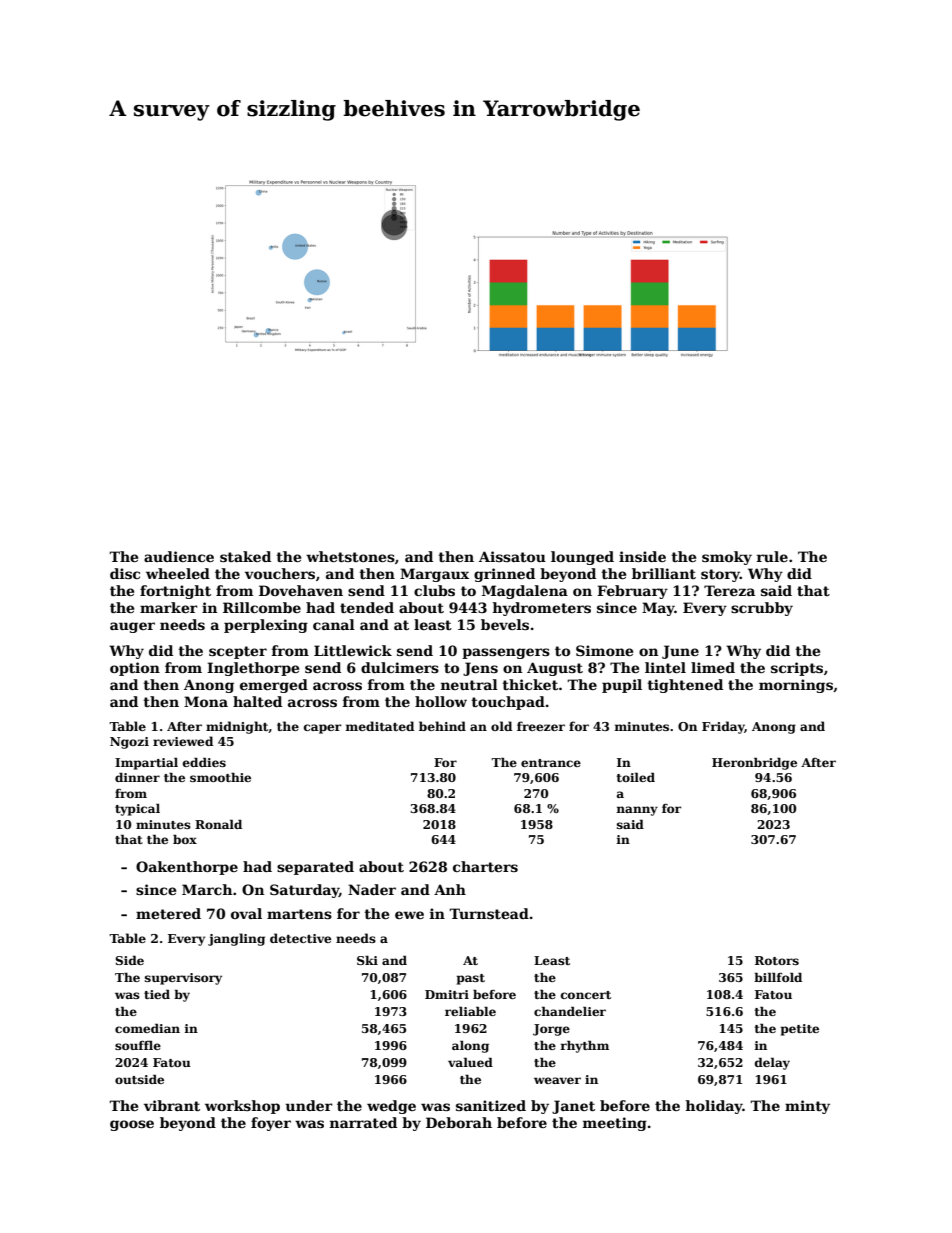 This screenshot has height=1233, width=952. Describe the element at coordinates (206, 701) in the screenshot. I see `Mona` at that location.
